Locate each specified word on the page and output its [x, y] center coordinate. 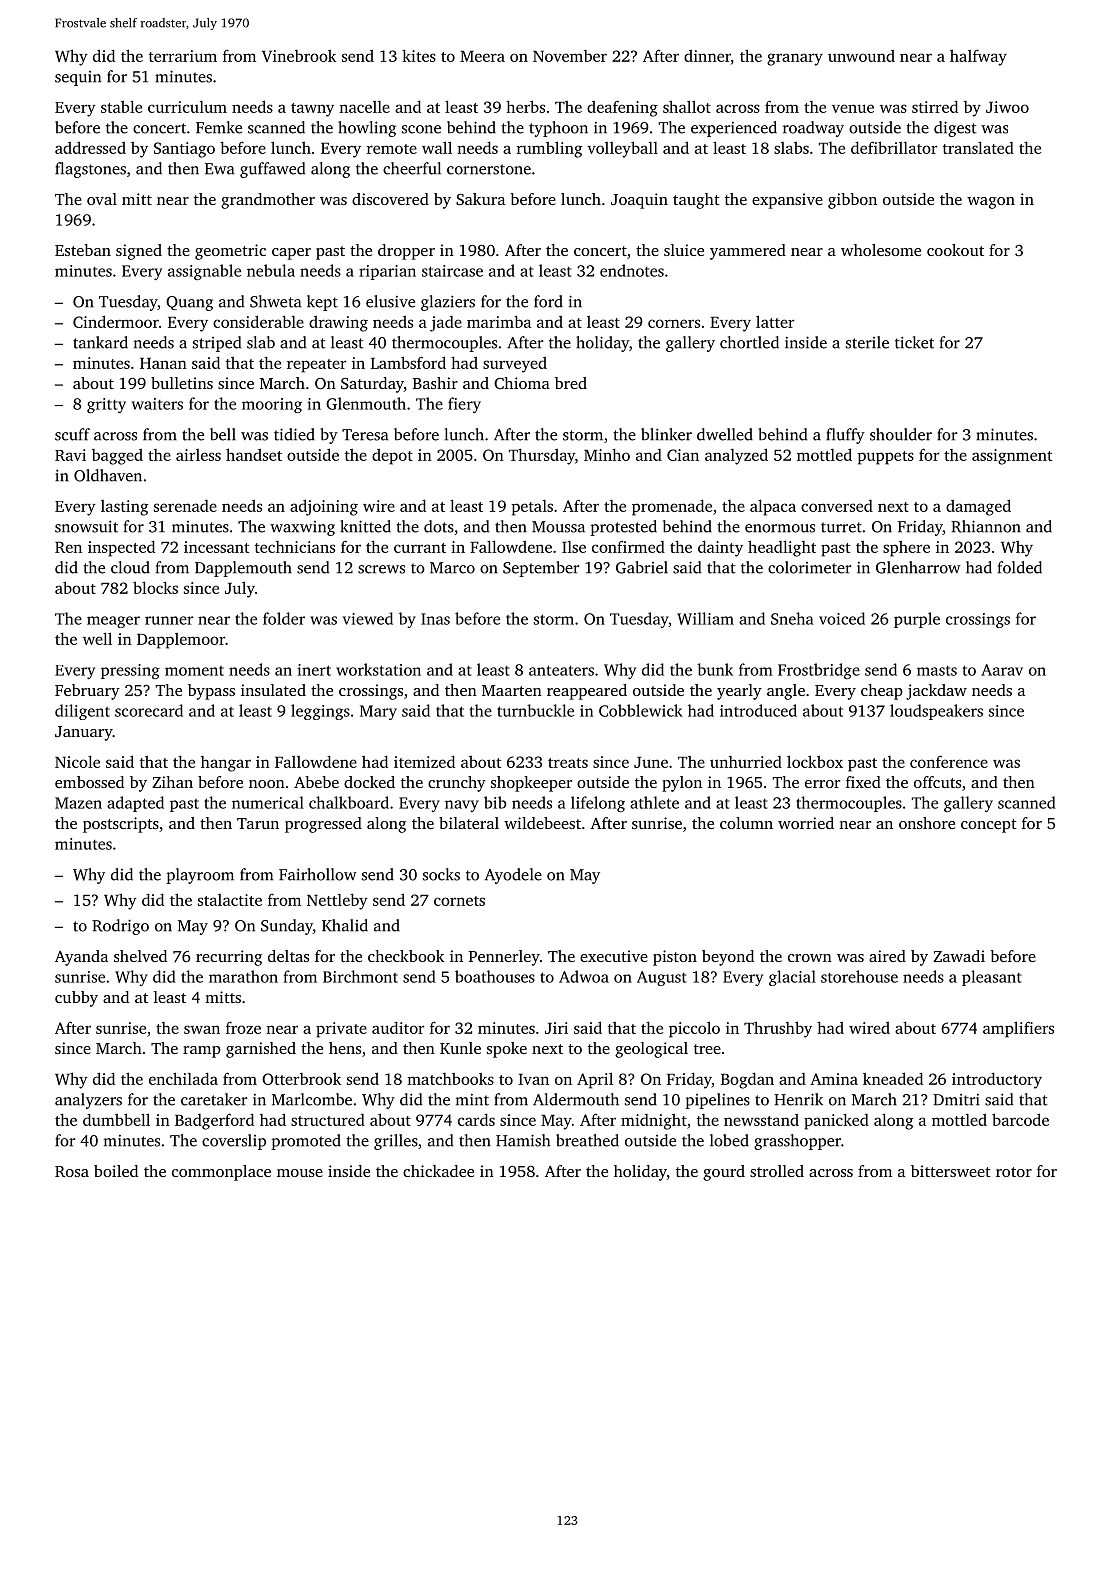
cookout [955, 250]
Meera [482, 56]
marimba [499, 321]
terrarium [183, 56]
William [705, 618]
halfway [978, 57]
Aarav [1002, 670]
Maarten [512, 690]
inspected [121, 548]
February [87, 692]
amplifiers [1018, 1029]
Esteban [83, 250]
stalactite [230, 900]
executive [614, 956]
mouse [300, 1173]
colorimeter [809, 567]
